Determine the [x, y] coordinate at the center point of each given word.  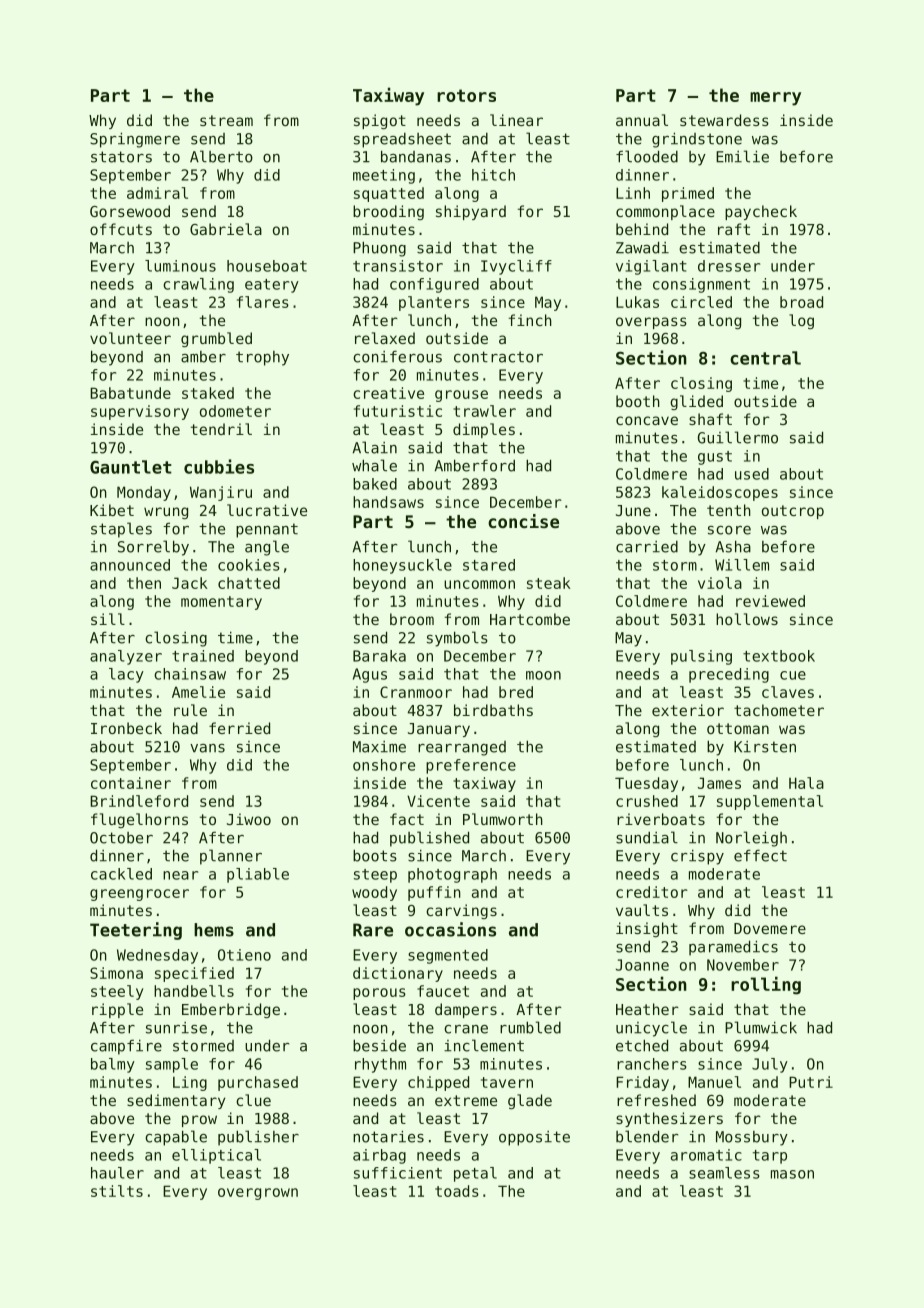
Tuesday [646, 784]
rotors [466, 95]
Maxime [379, 747]
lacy [126, 675]
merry [775, 99]
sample [172, 1065]
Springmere [135, 140]
